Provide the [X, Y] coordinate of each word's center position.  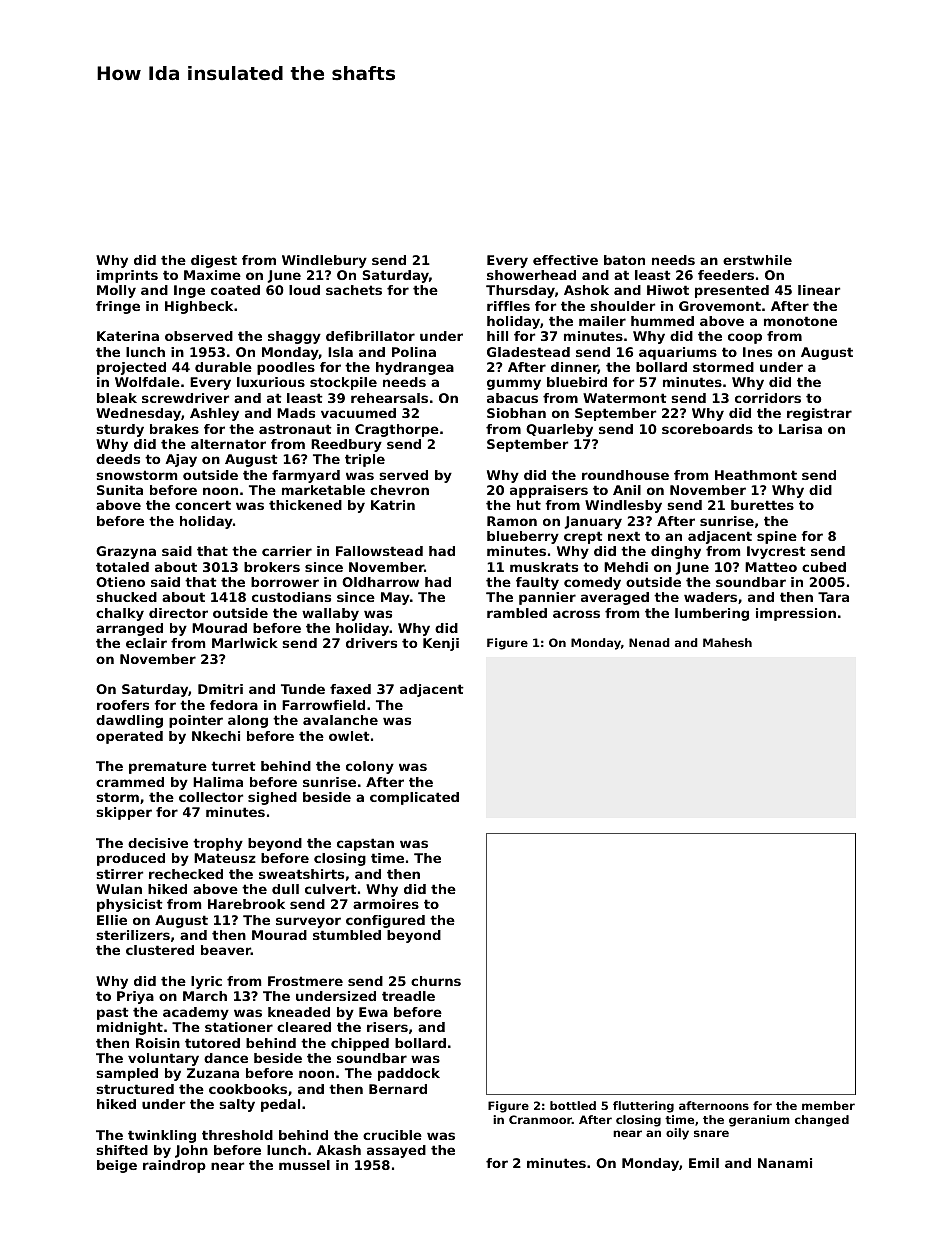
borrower [285, 582]
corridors [768, 398]
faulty [537, 583]
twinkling [162, 1136]
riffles [508, 306]
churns [436, 981]
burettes [762, 505]
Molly [116, 291]
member [828, 1105]
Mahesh [727, 642]
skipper [124, 813]
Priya [135, 997]
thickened [305, 505]
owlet [349, 736]
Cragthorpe [397, 430]
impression [796, 614]
